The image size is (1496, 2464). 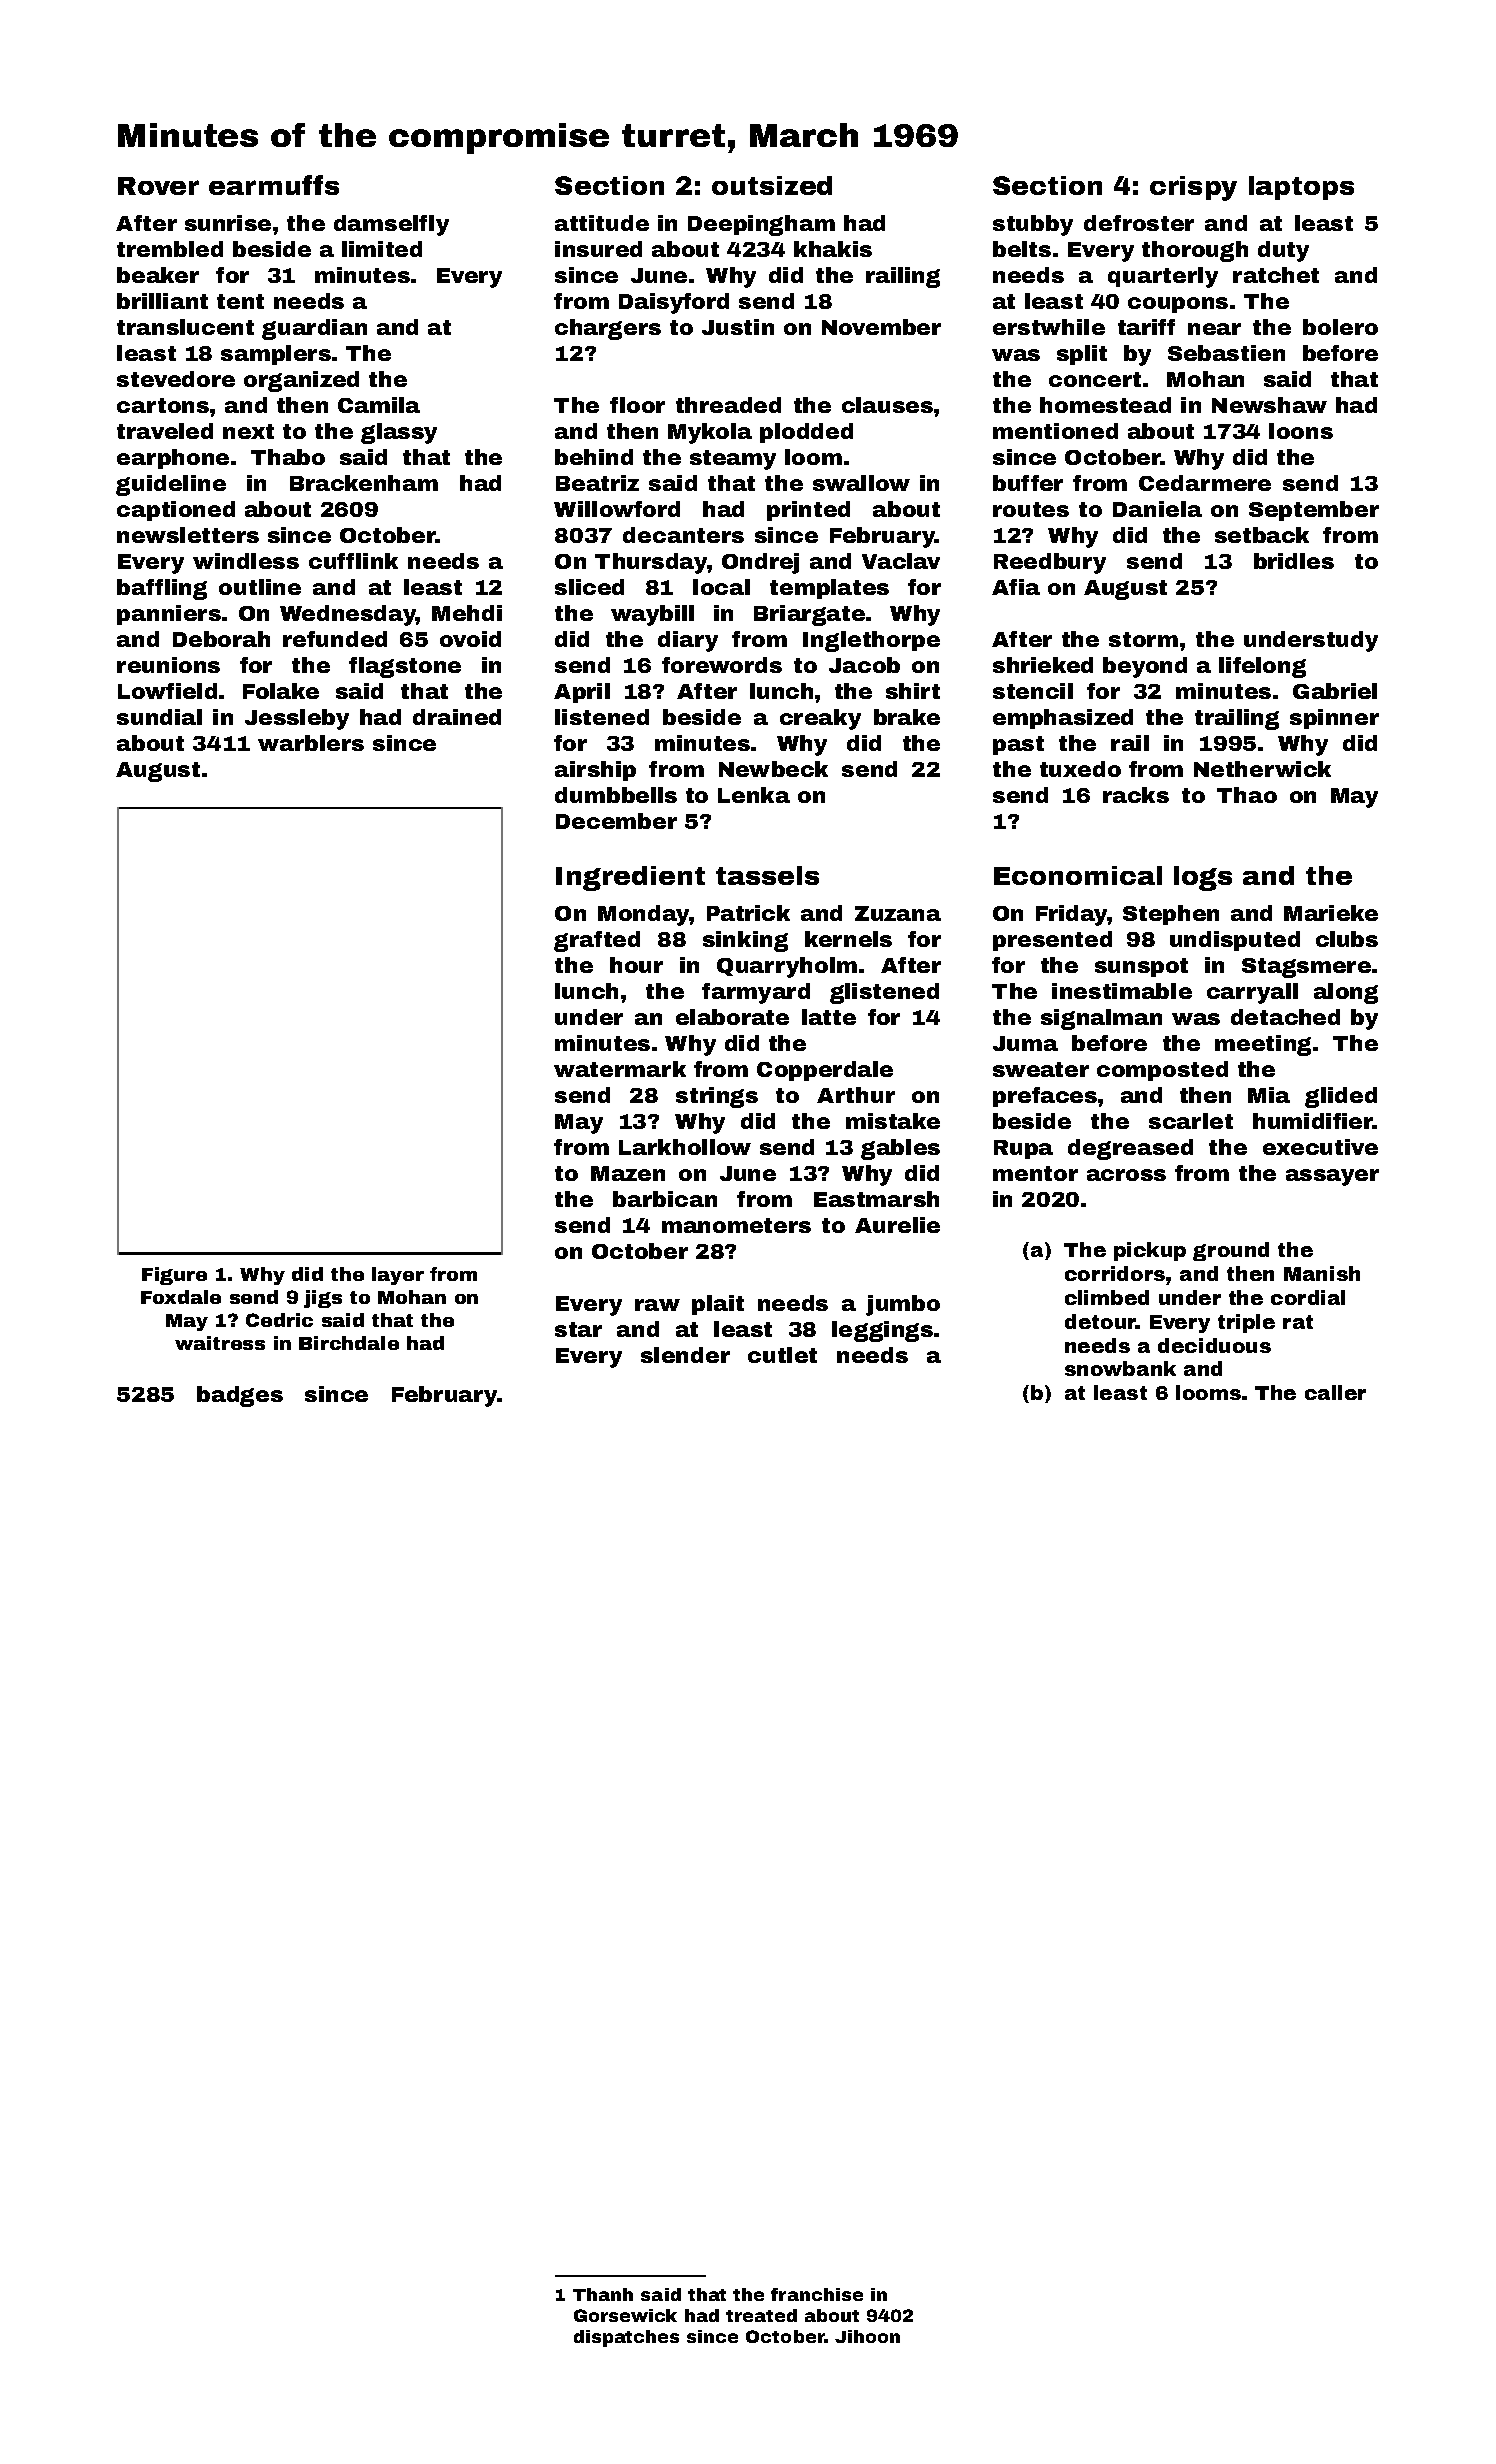 What do you see at coordinates (1331, 913) in the screenshot?
I see `Marieke` at bounding box center [1331, 913].
